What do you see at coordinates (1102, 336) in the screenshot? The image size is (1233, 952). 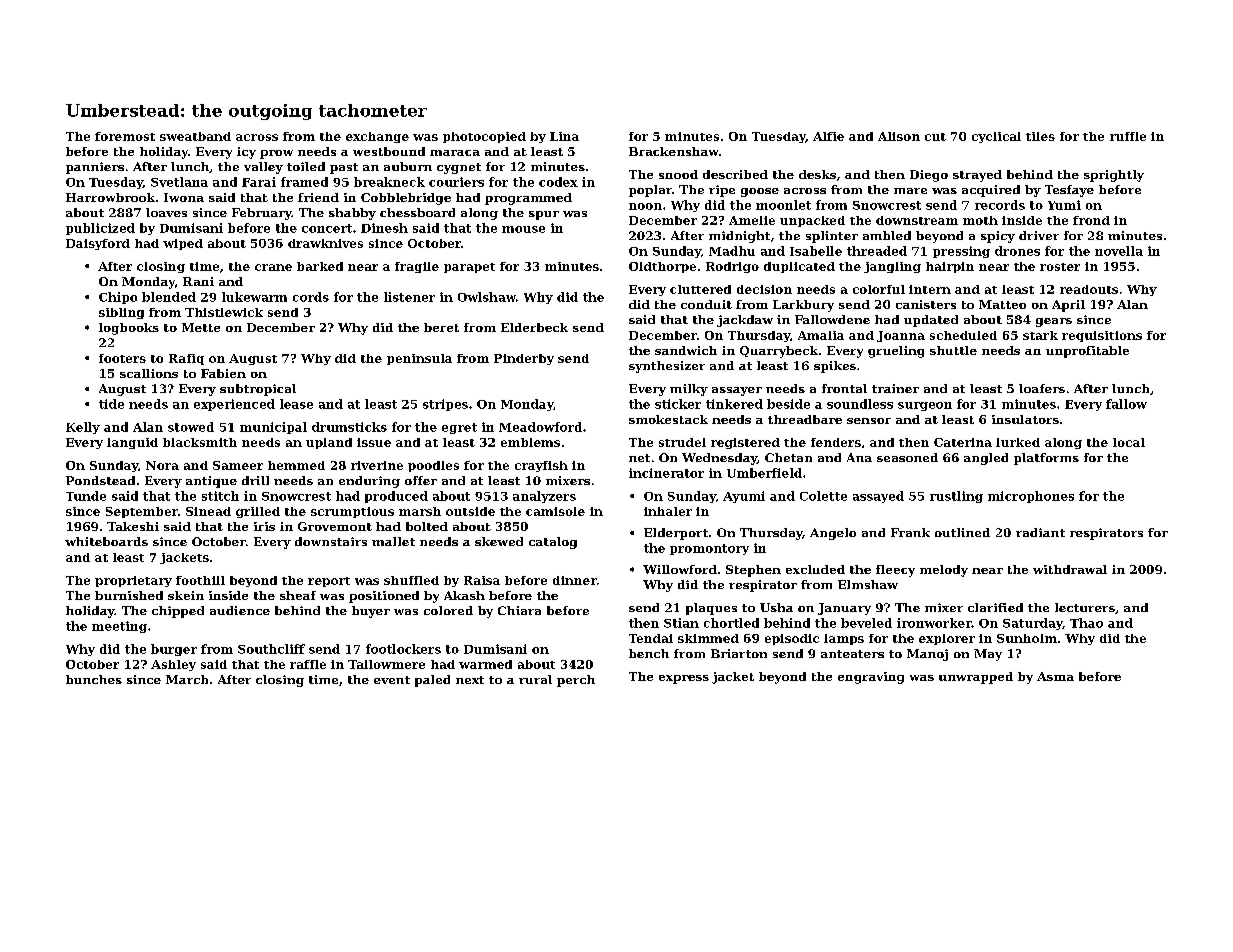 I see `requisitions` at bounding box center [1102, 336].
